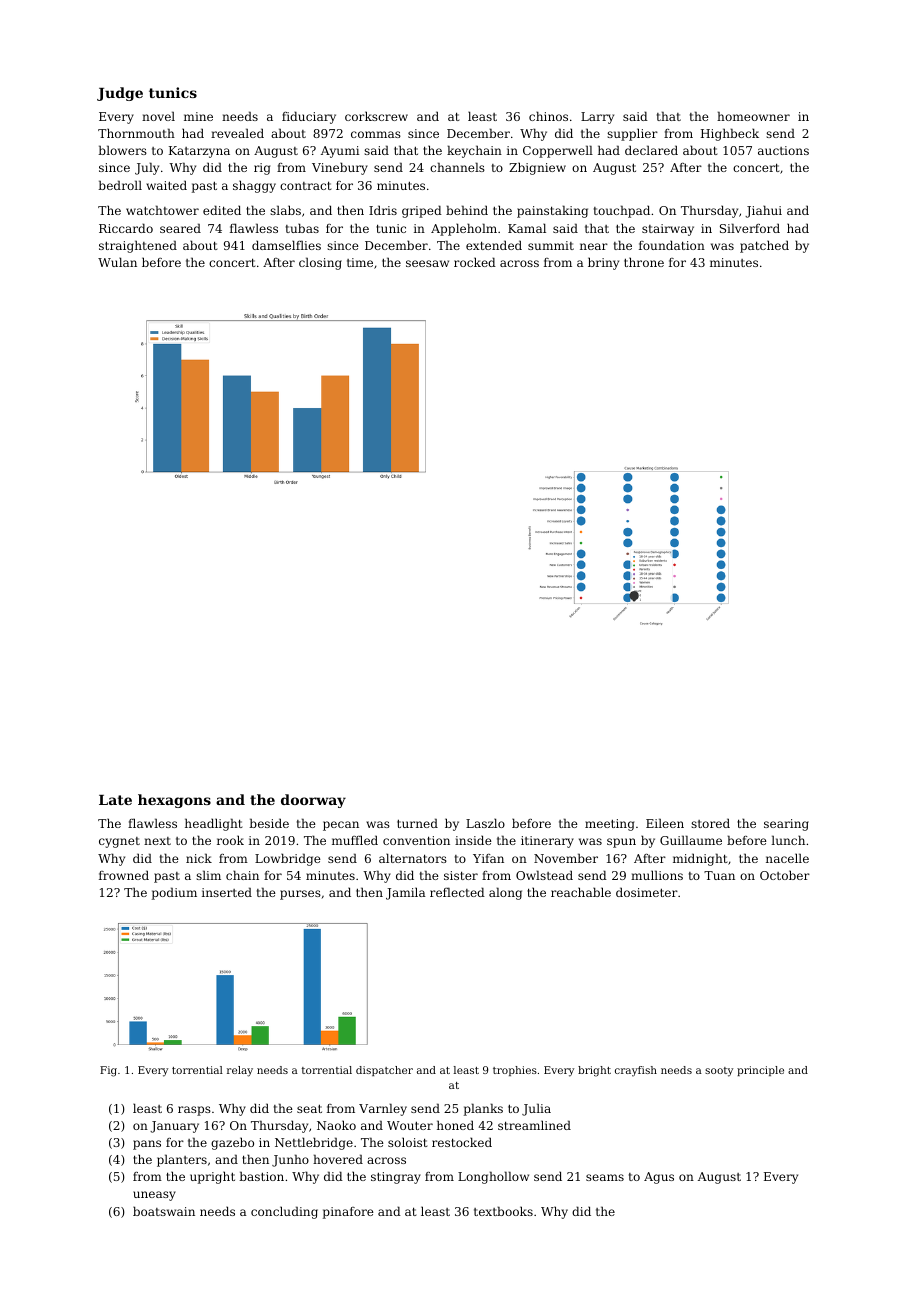  What do you see at coordinates (603, 263) in the document?
I see `briny` at bounding box center [603, 263].
